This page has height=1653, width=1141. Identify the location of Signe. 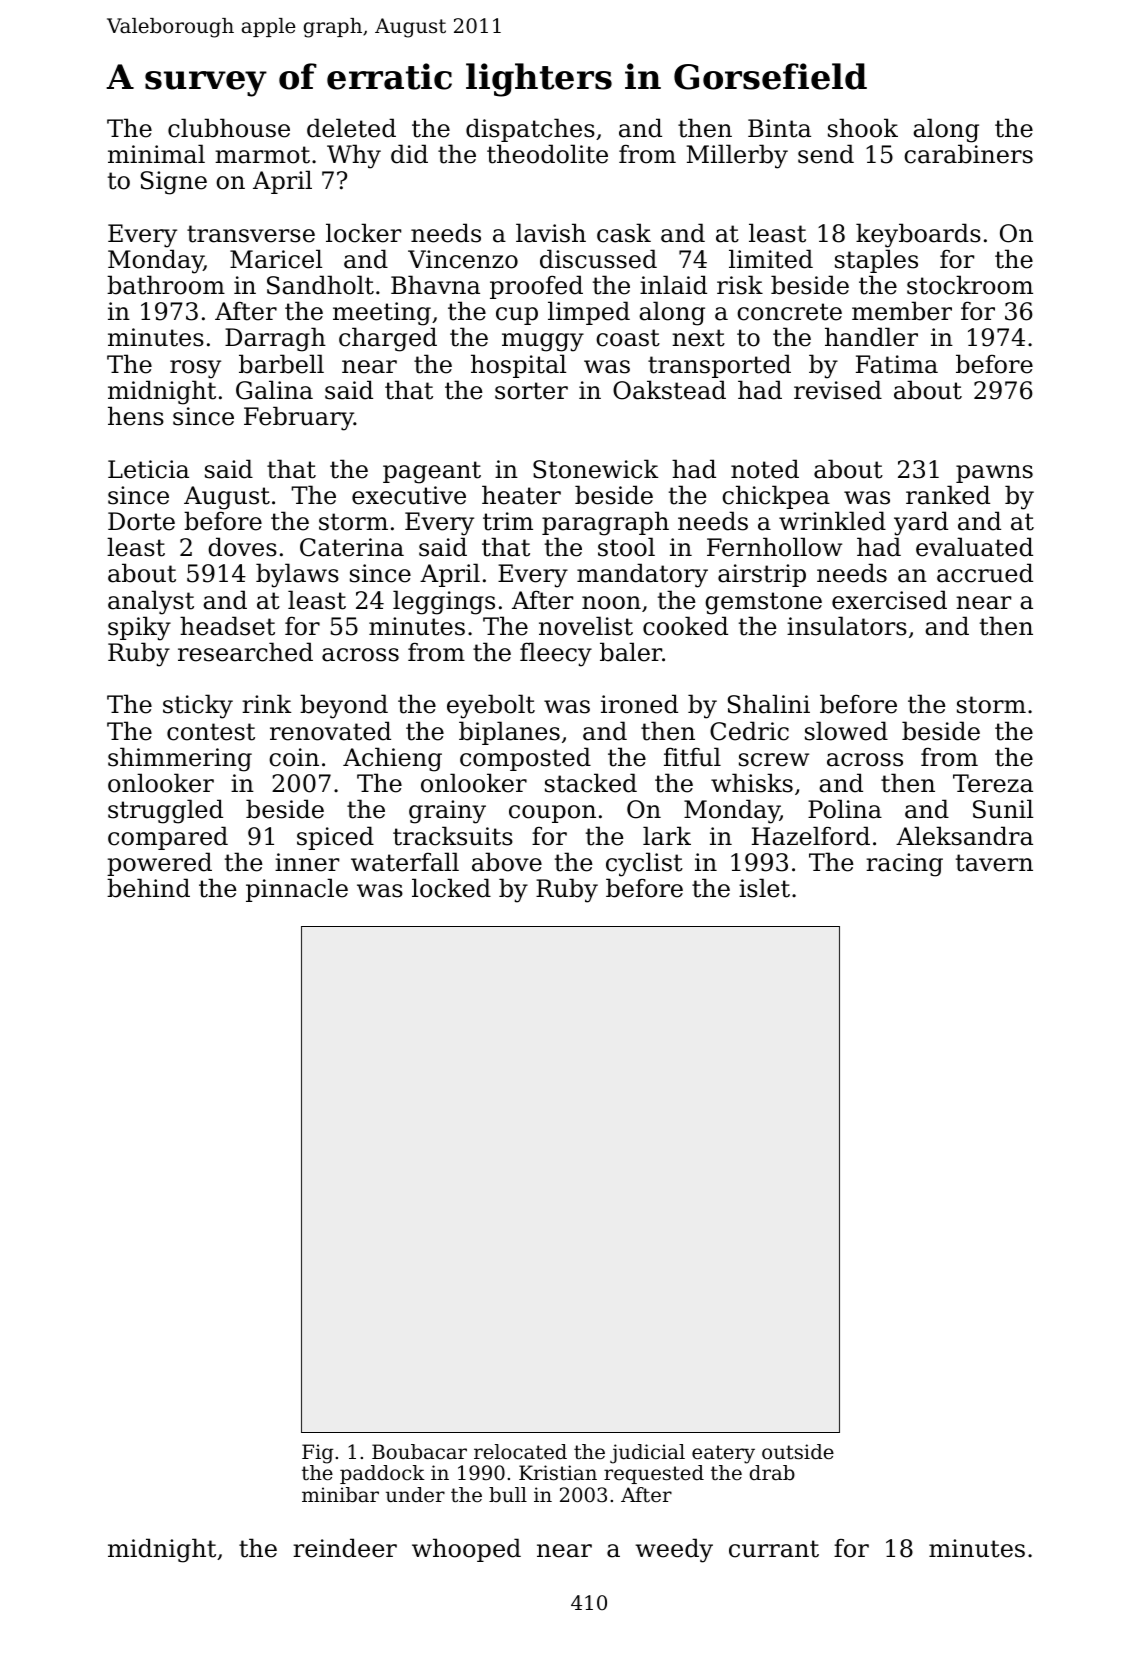
(174, 183).
